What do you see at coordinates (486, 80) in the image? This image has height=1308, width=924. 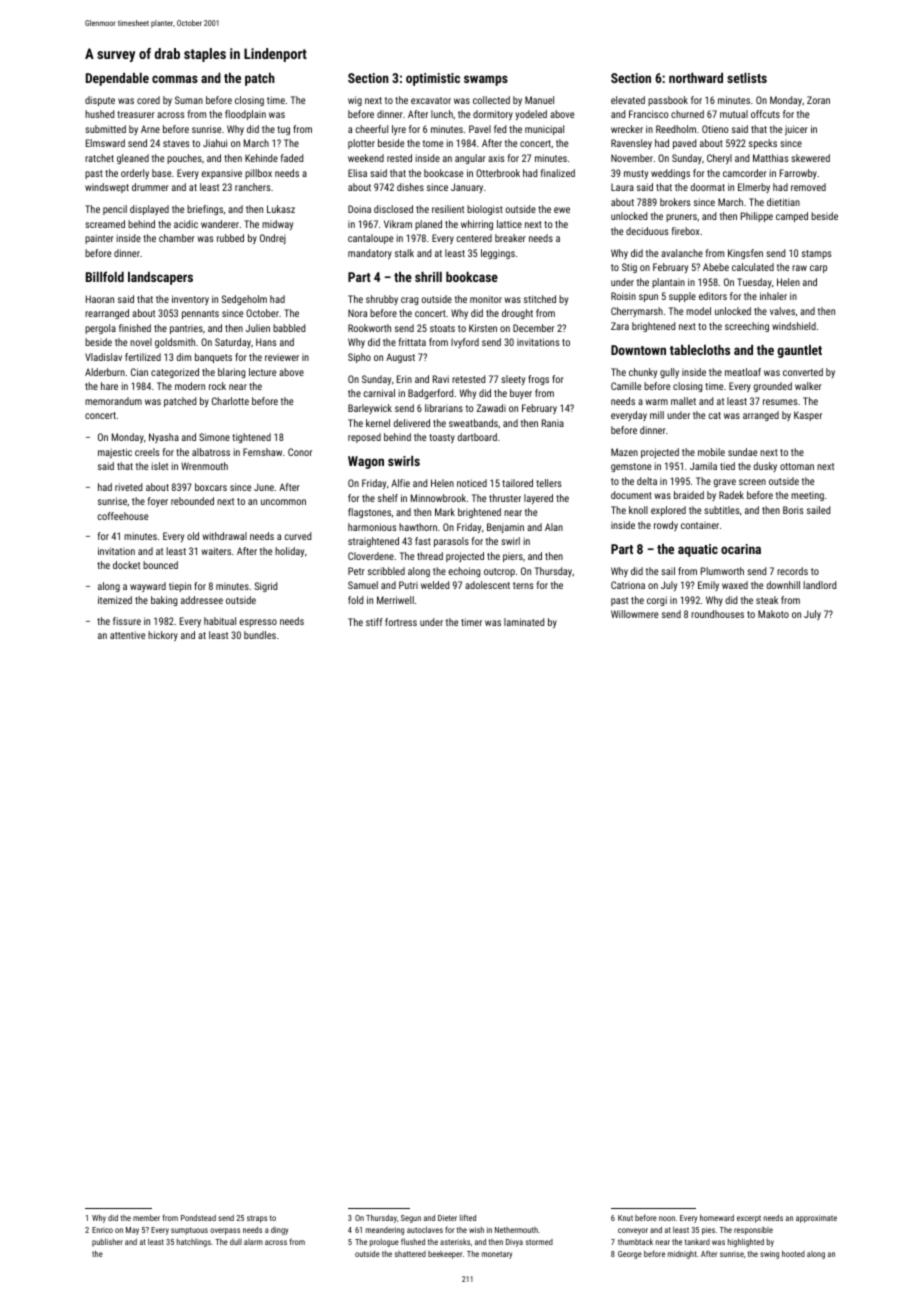 I see `swamps` at bounding box center [486, 80].
